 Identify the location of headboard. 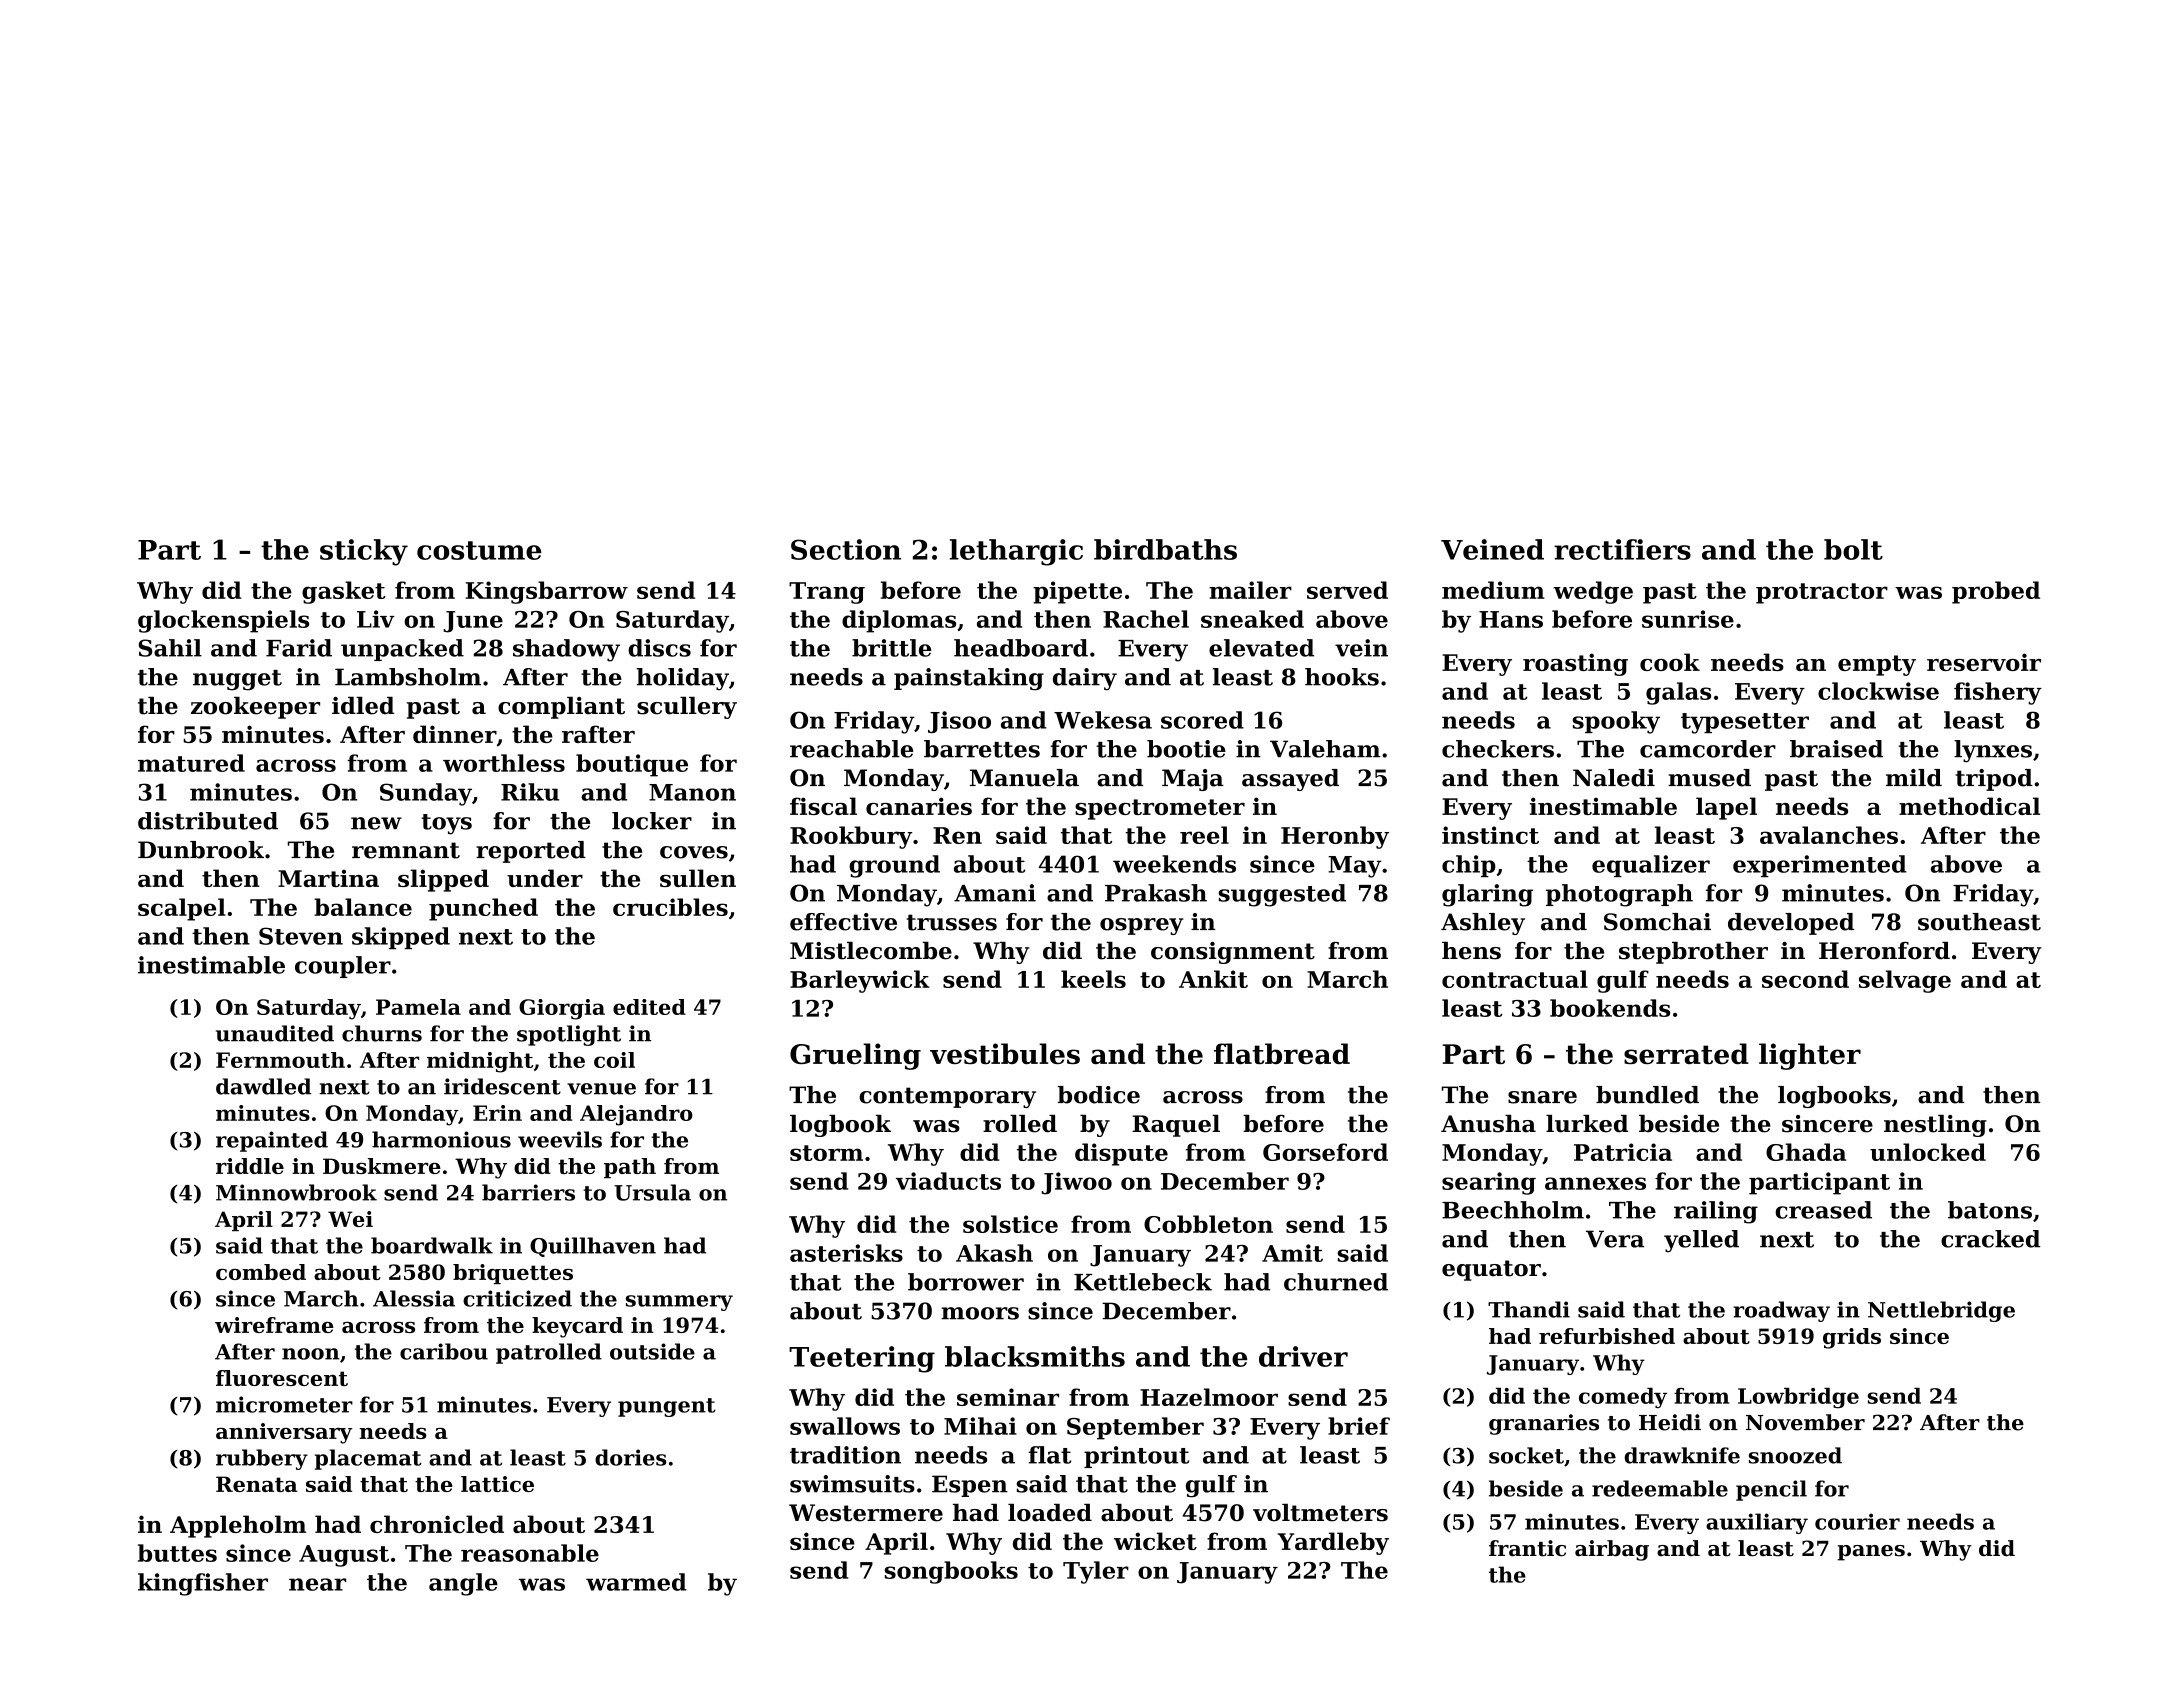
(1021, 648).
